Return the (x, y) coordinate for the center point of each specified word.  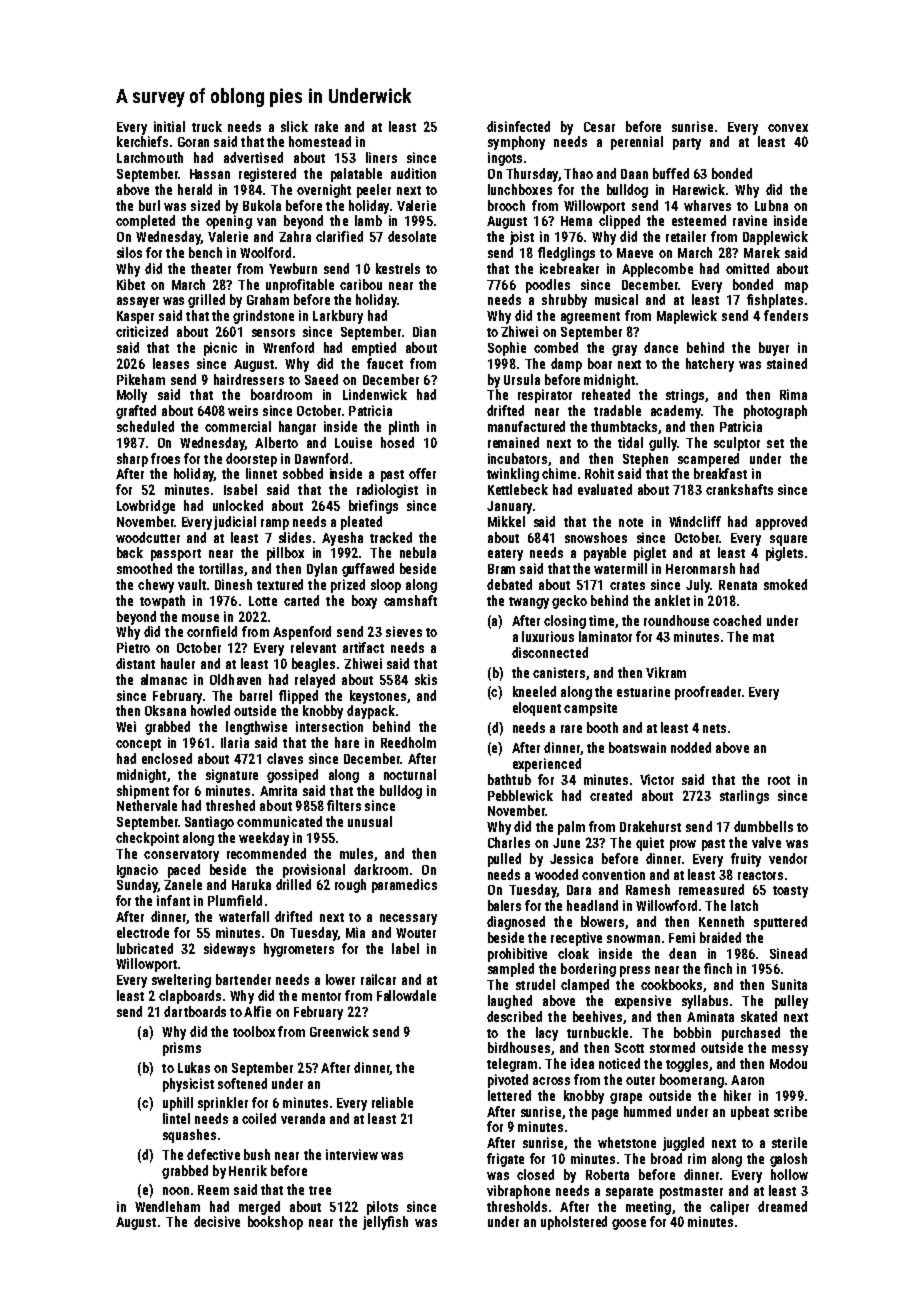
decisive (217, 1221)
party (687, 144)
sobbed (303, 473)
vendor (788, 858)
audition (413, 173)
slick (294, 126)
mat (763, 637)
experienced (547, 765)
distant (135, 663)
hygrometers (299, 950)
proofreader (708, 693)
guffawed (368, 570)
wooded (556, 874)
